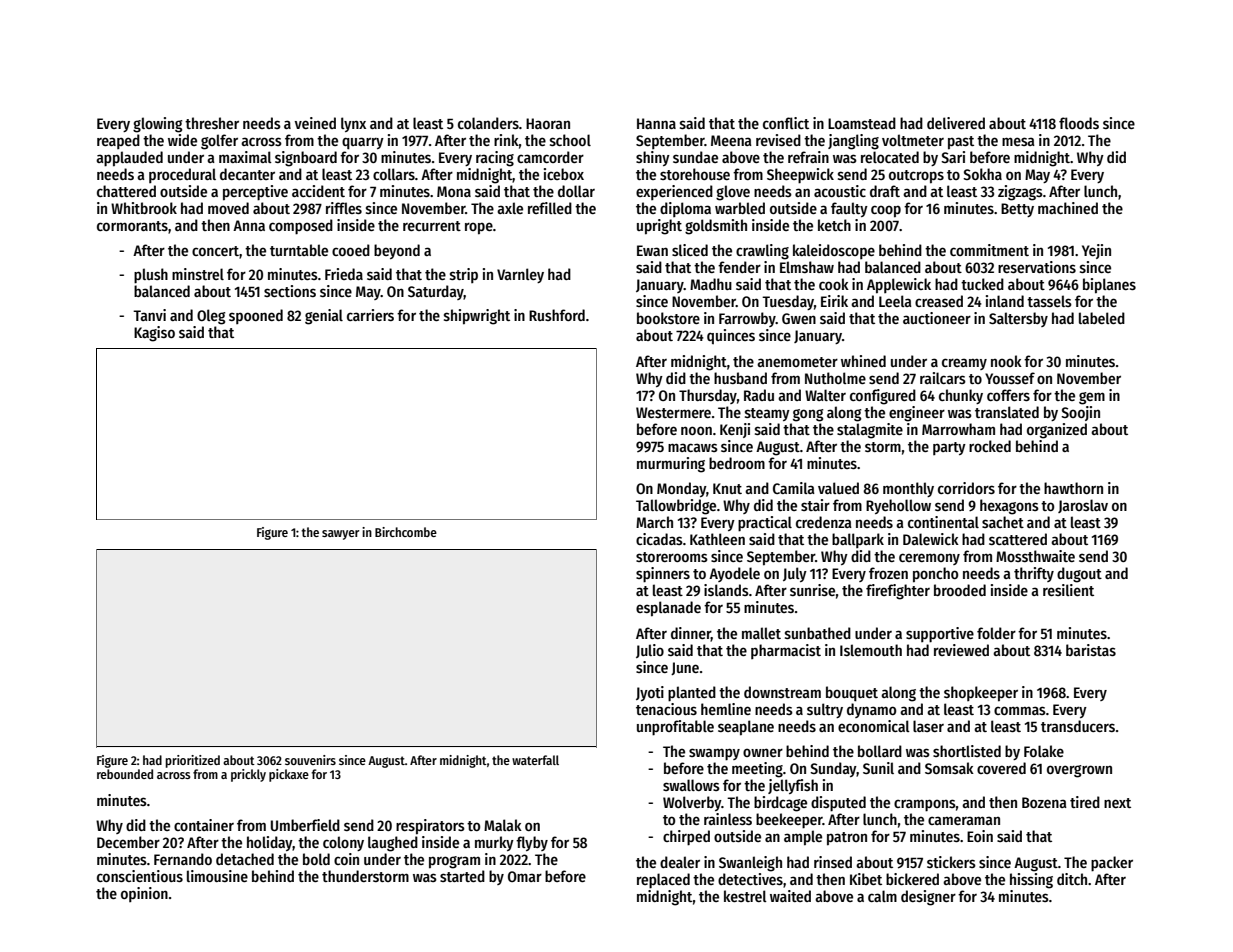  I want to click on baristas, so click(1091, 650).
